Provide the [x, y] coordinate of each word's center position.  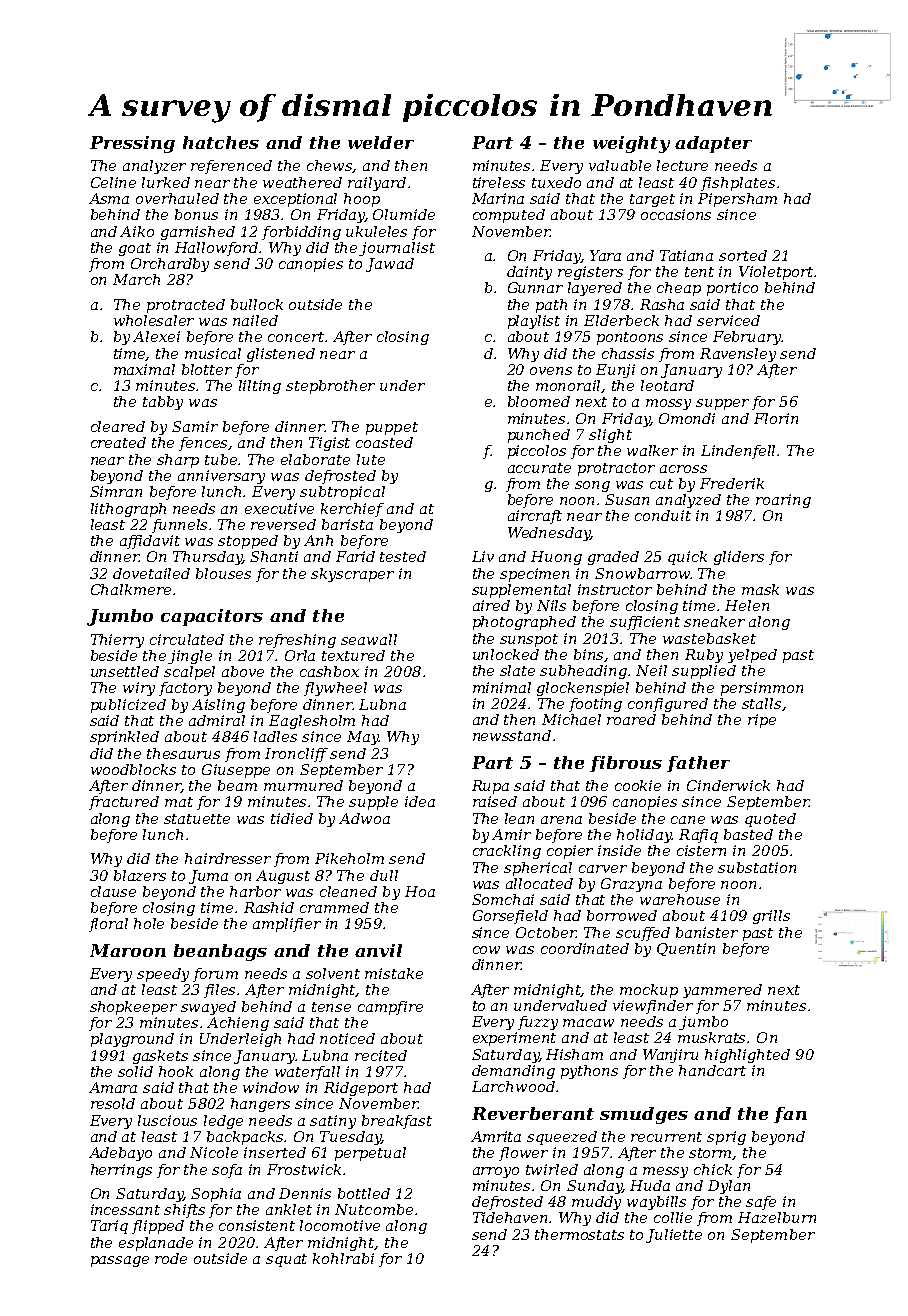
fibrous [626, 764]
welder [381, 142]
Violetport [776, 273]
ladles [275, 736]
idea [420, 801]
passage [120, 1261]
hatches [221, 142]
